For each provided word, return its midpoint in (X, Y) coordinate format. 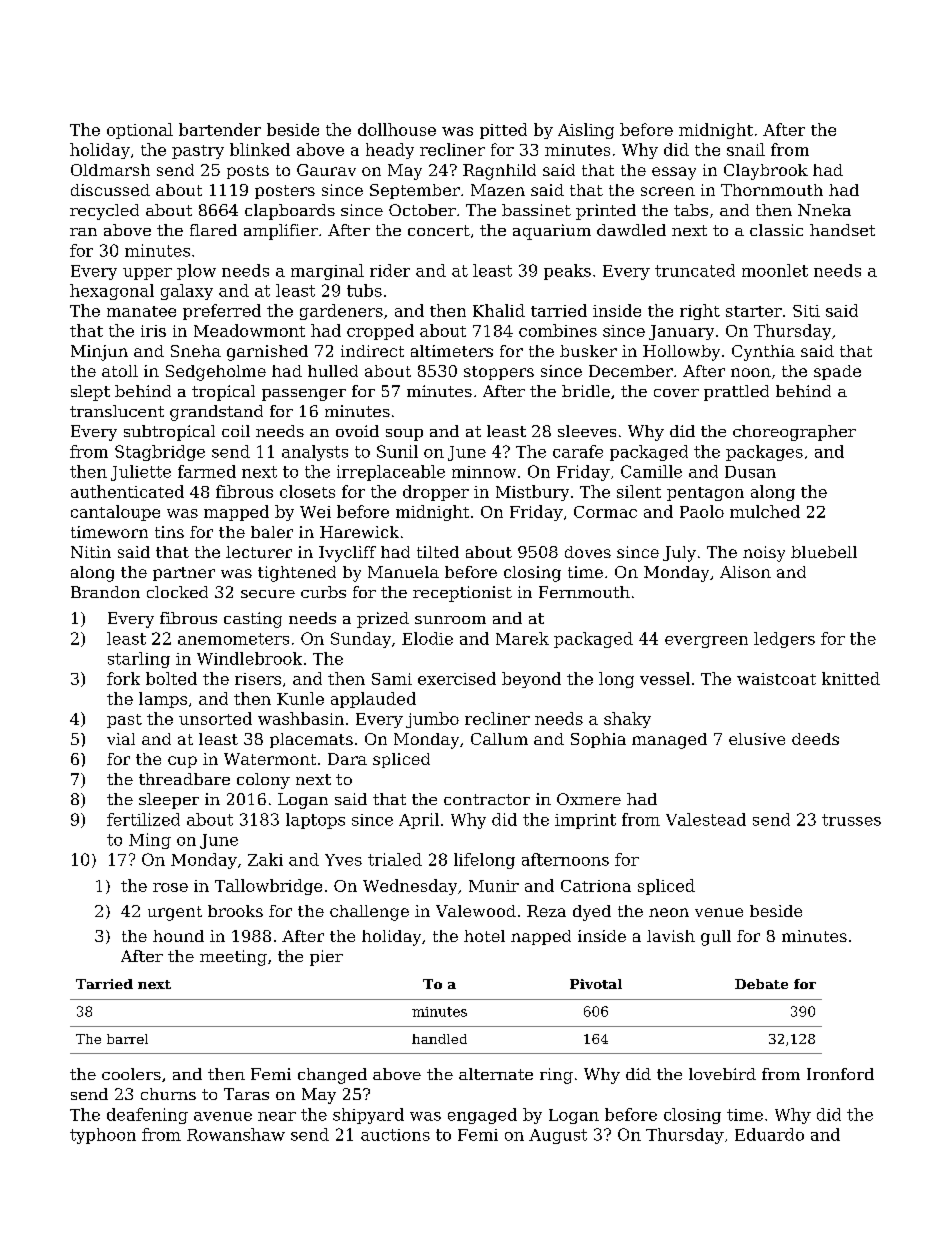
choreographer (794, 433)
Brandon (105, 592)
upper (147, 274)
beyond (531, 680)
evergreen (706, 642)
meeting (233, 958)
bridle (586, 391)
